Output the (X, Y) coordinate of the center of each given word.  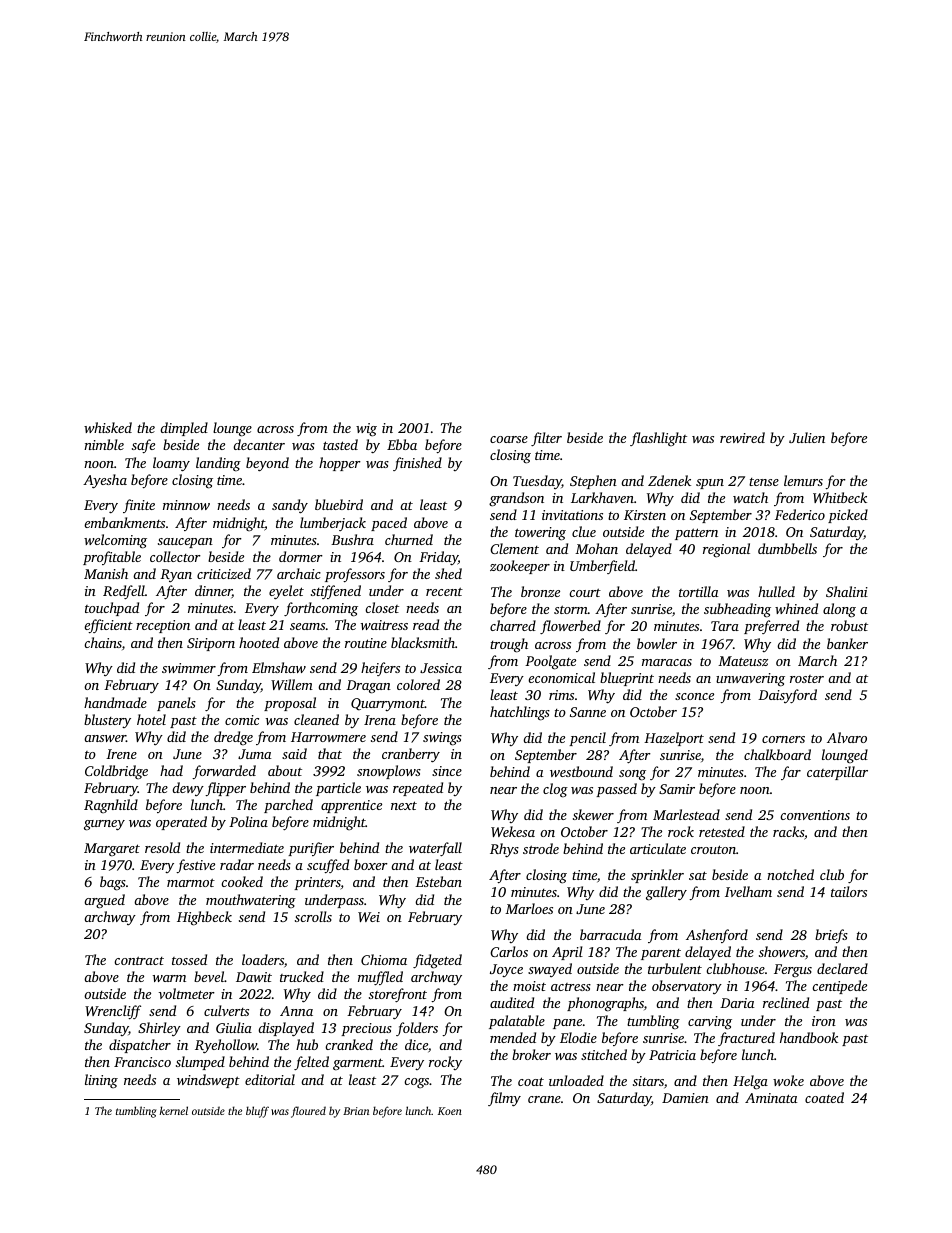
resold (162, 847)
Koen (450, 1111)
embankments (124, 522)
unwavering (750, 680)
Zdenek (669, 480)
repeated (418, 789)
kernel (173, 1110)
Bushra (352, 539)
